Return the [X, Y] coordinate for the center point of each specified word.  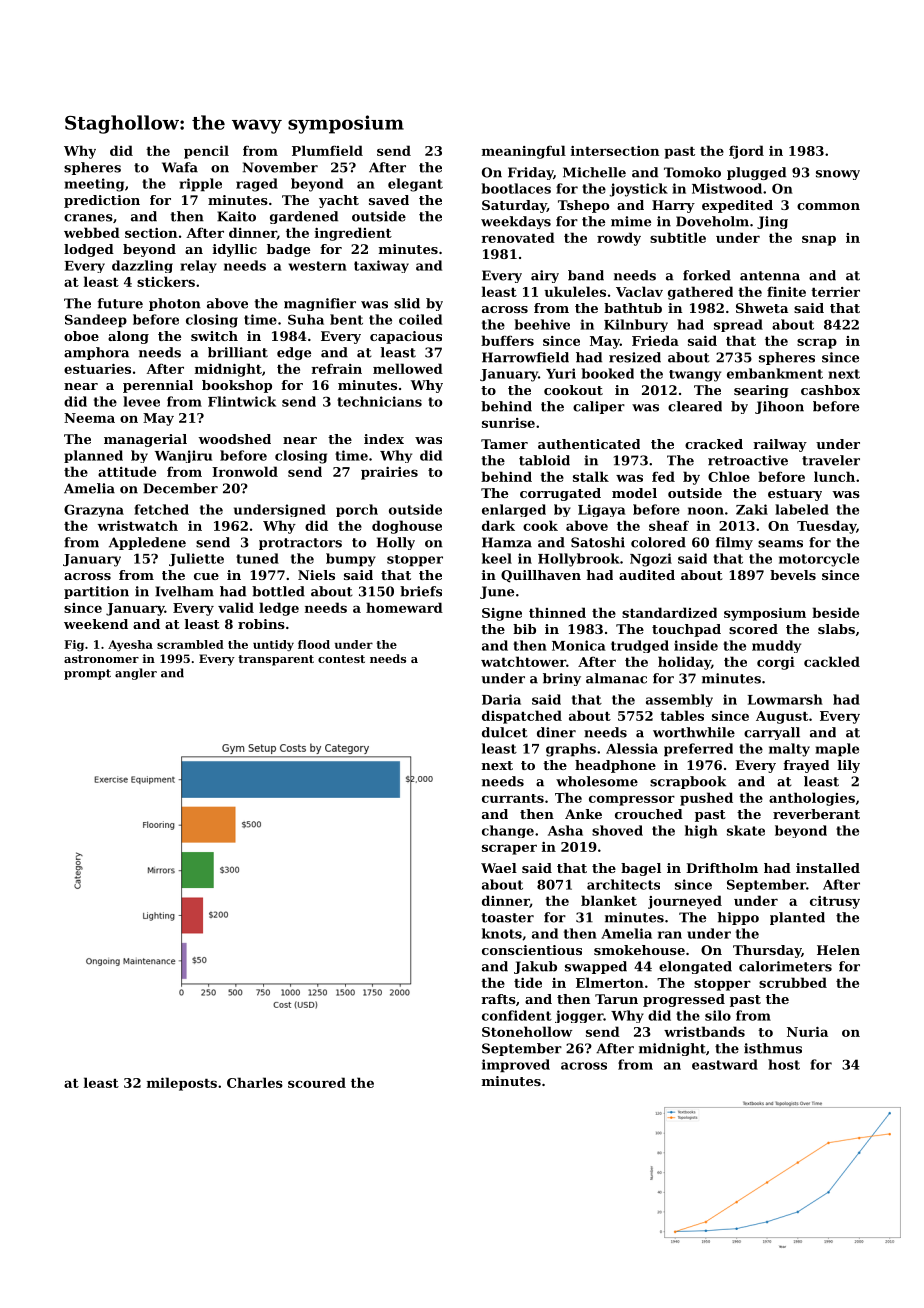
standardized [669, 612]
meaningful [524, 152]
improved [516, 1066]
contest [341, 659]
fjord [746, 152]
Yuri [561, 373]
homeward [404, 607]
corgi [776, 663]
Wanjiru [183, 456]
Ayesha [130, 646]
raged [257, 185]
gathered [700, 293]
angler [136, 674]
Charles [255, 1082]
